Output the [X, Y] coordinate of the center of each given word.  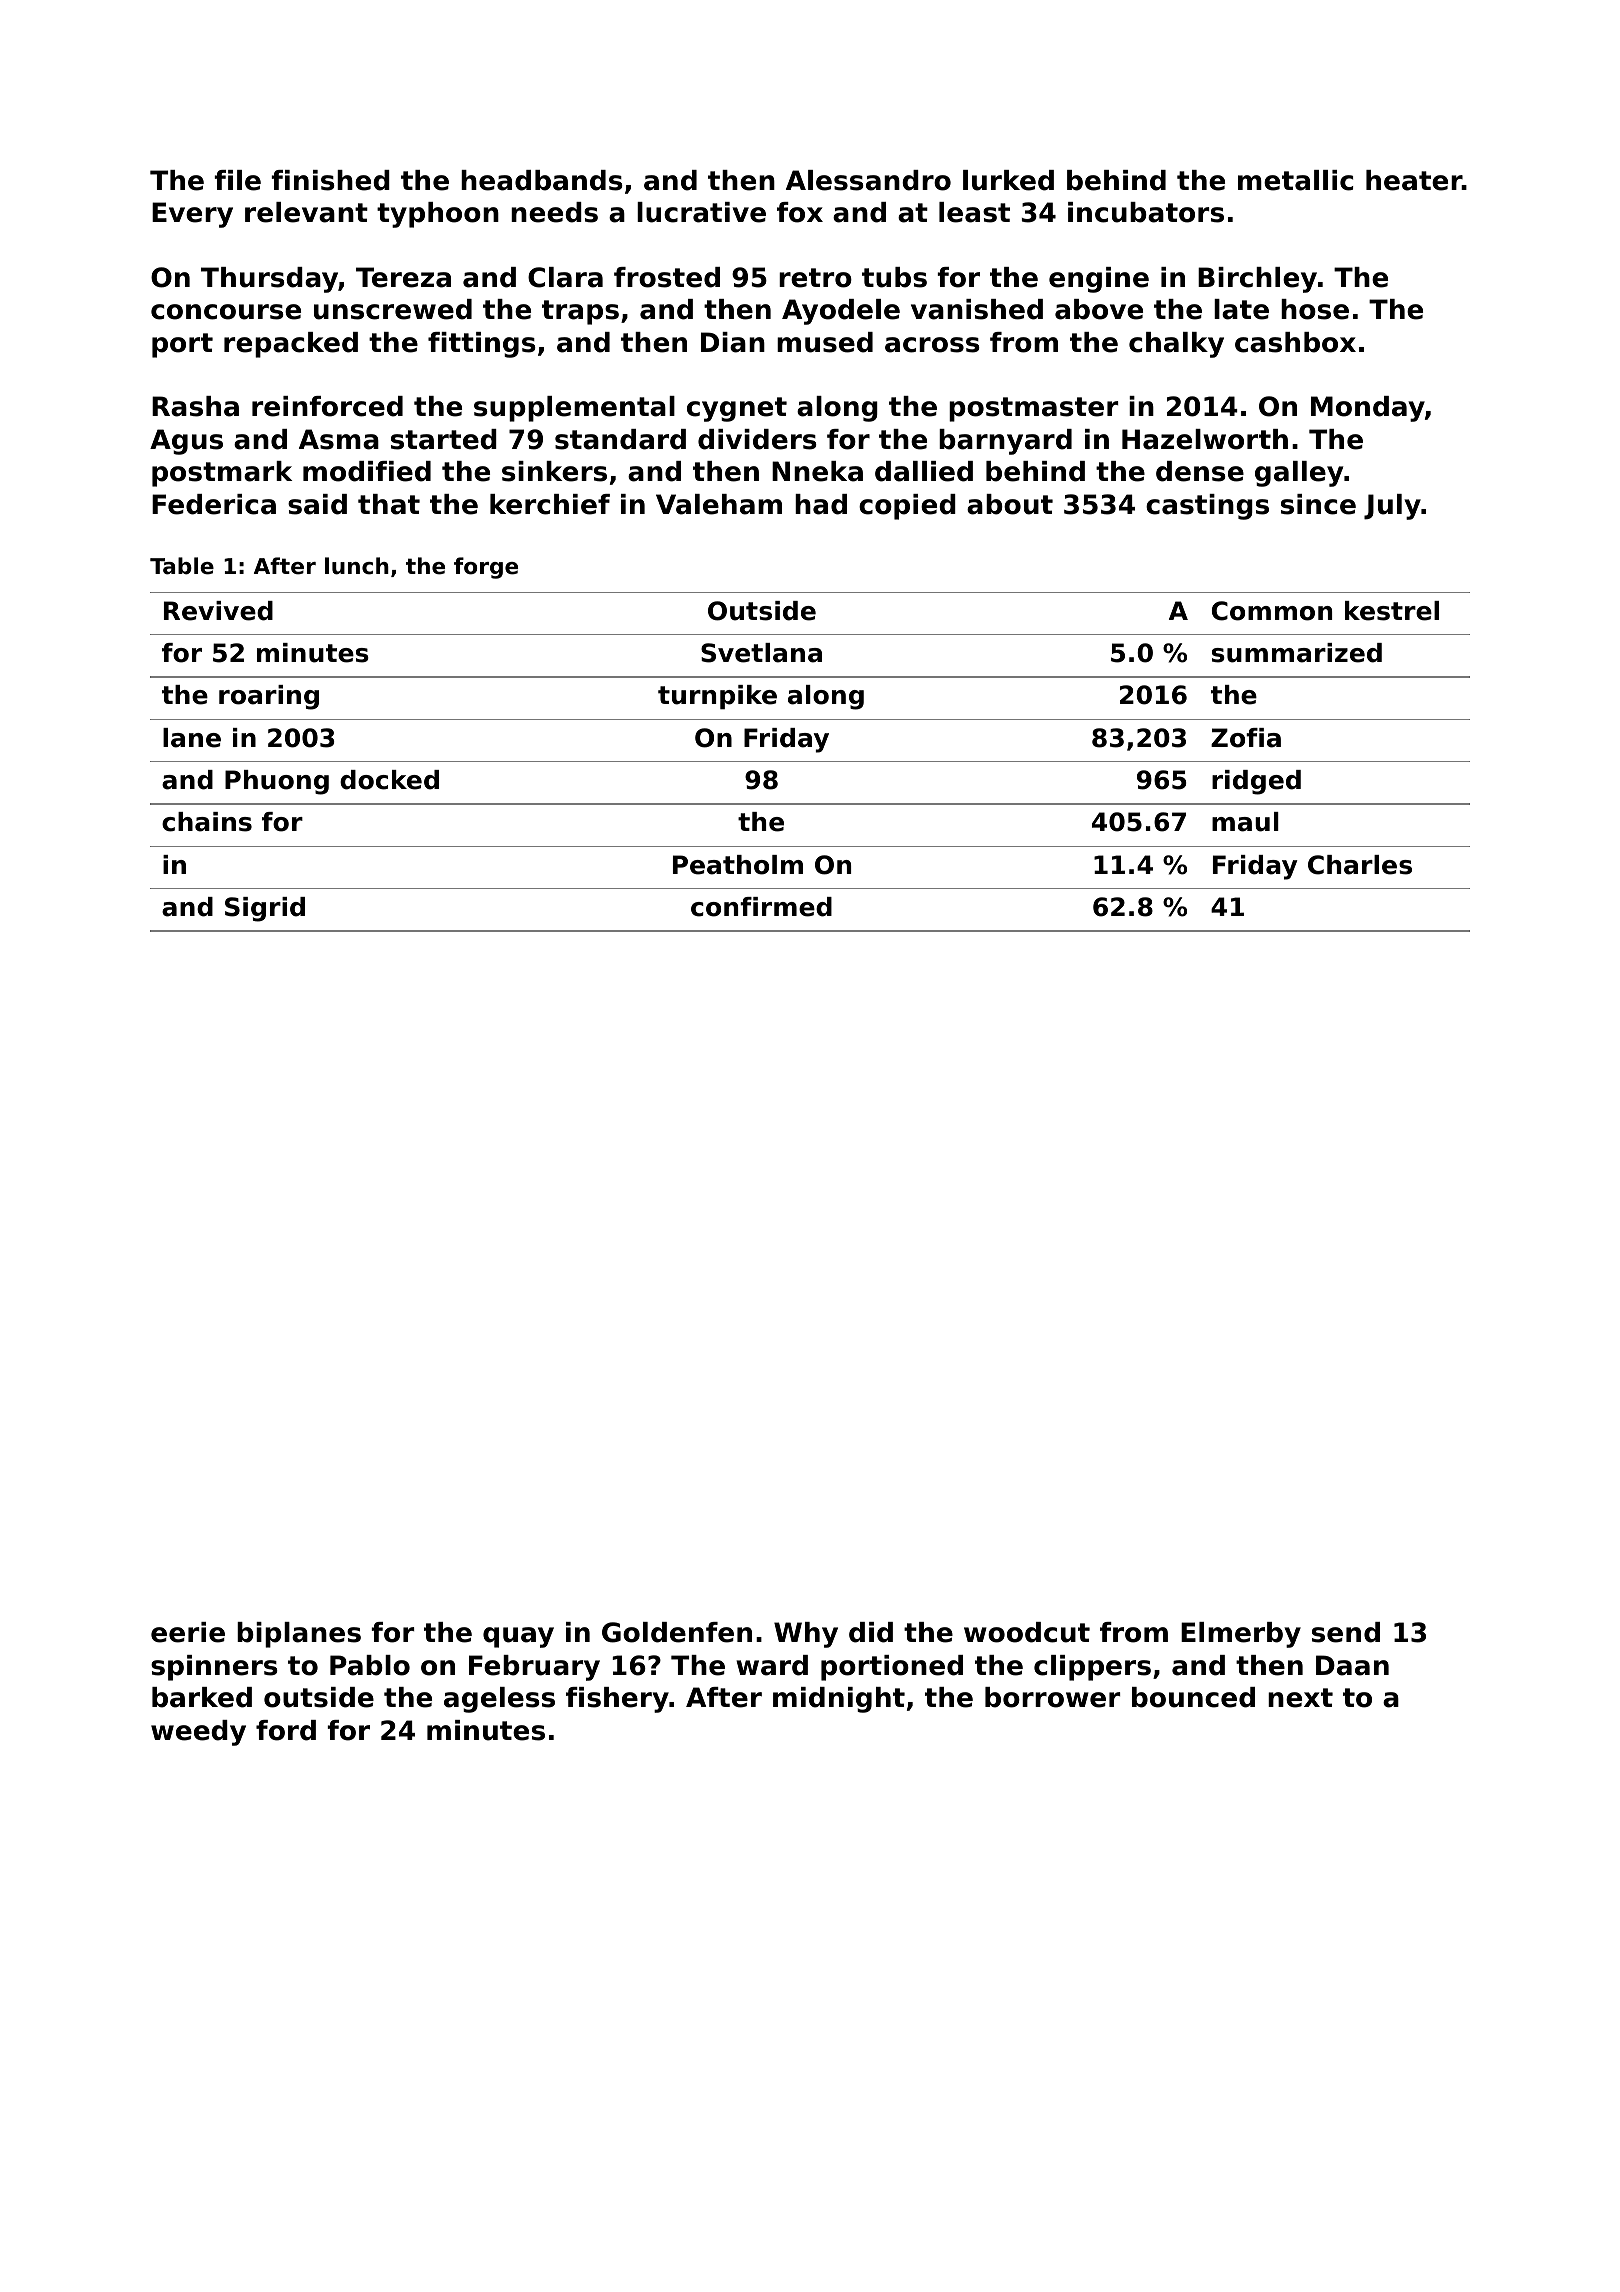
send [1346, 1632]
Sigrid [265, 909]
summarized [1297, 653]
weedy [198, 1733]
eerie [188, 1632]
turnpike [717, 697]
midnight [839, 1700]
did [871, 1632]
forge [486, 568]
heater [1414, 180]
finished [330, 180]
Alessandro [868, 180]
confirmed [761, 907]
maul [1245, 822]
